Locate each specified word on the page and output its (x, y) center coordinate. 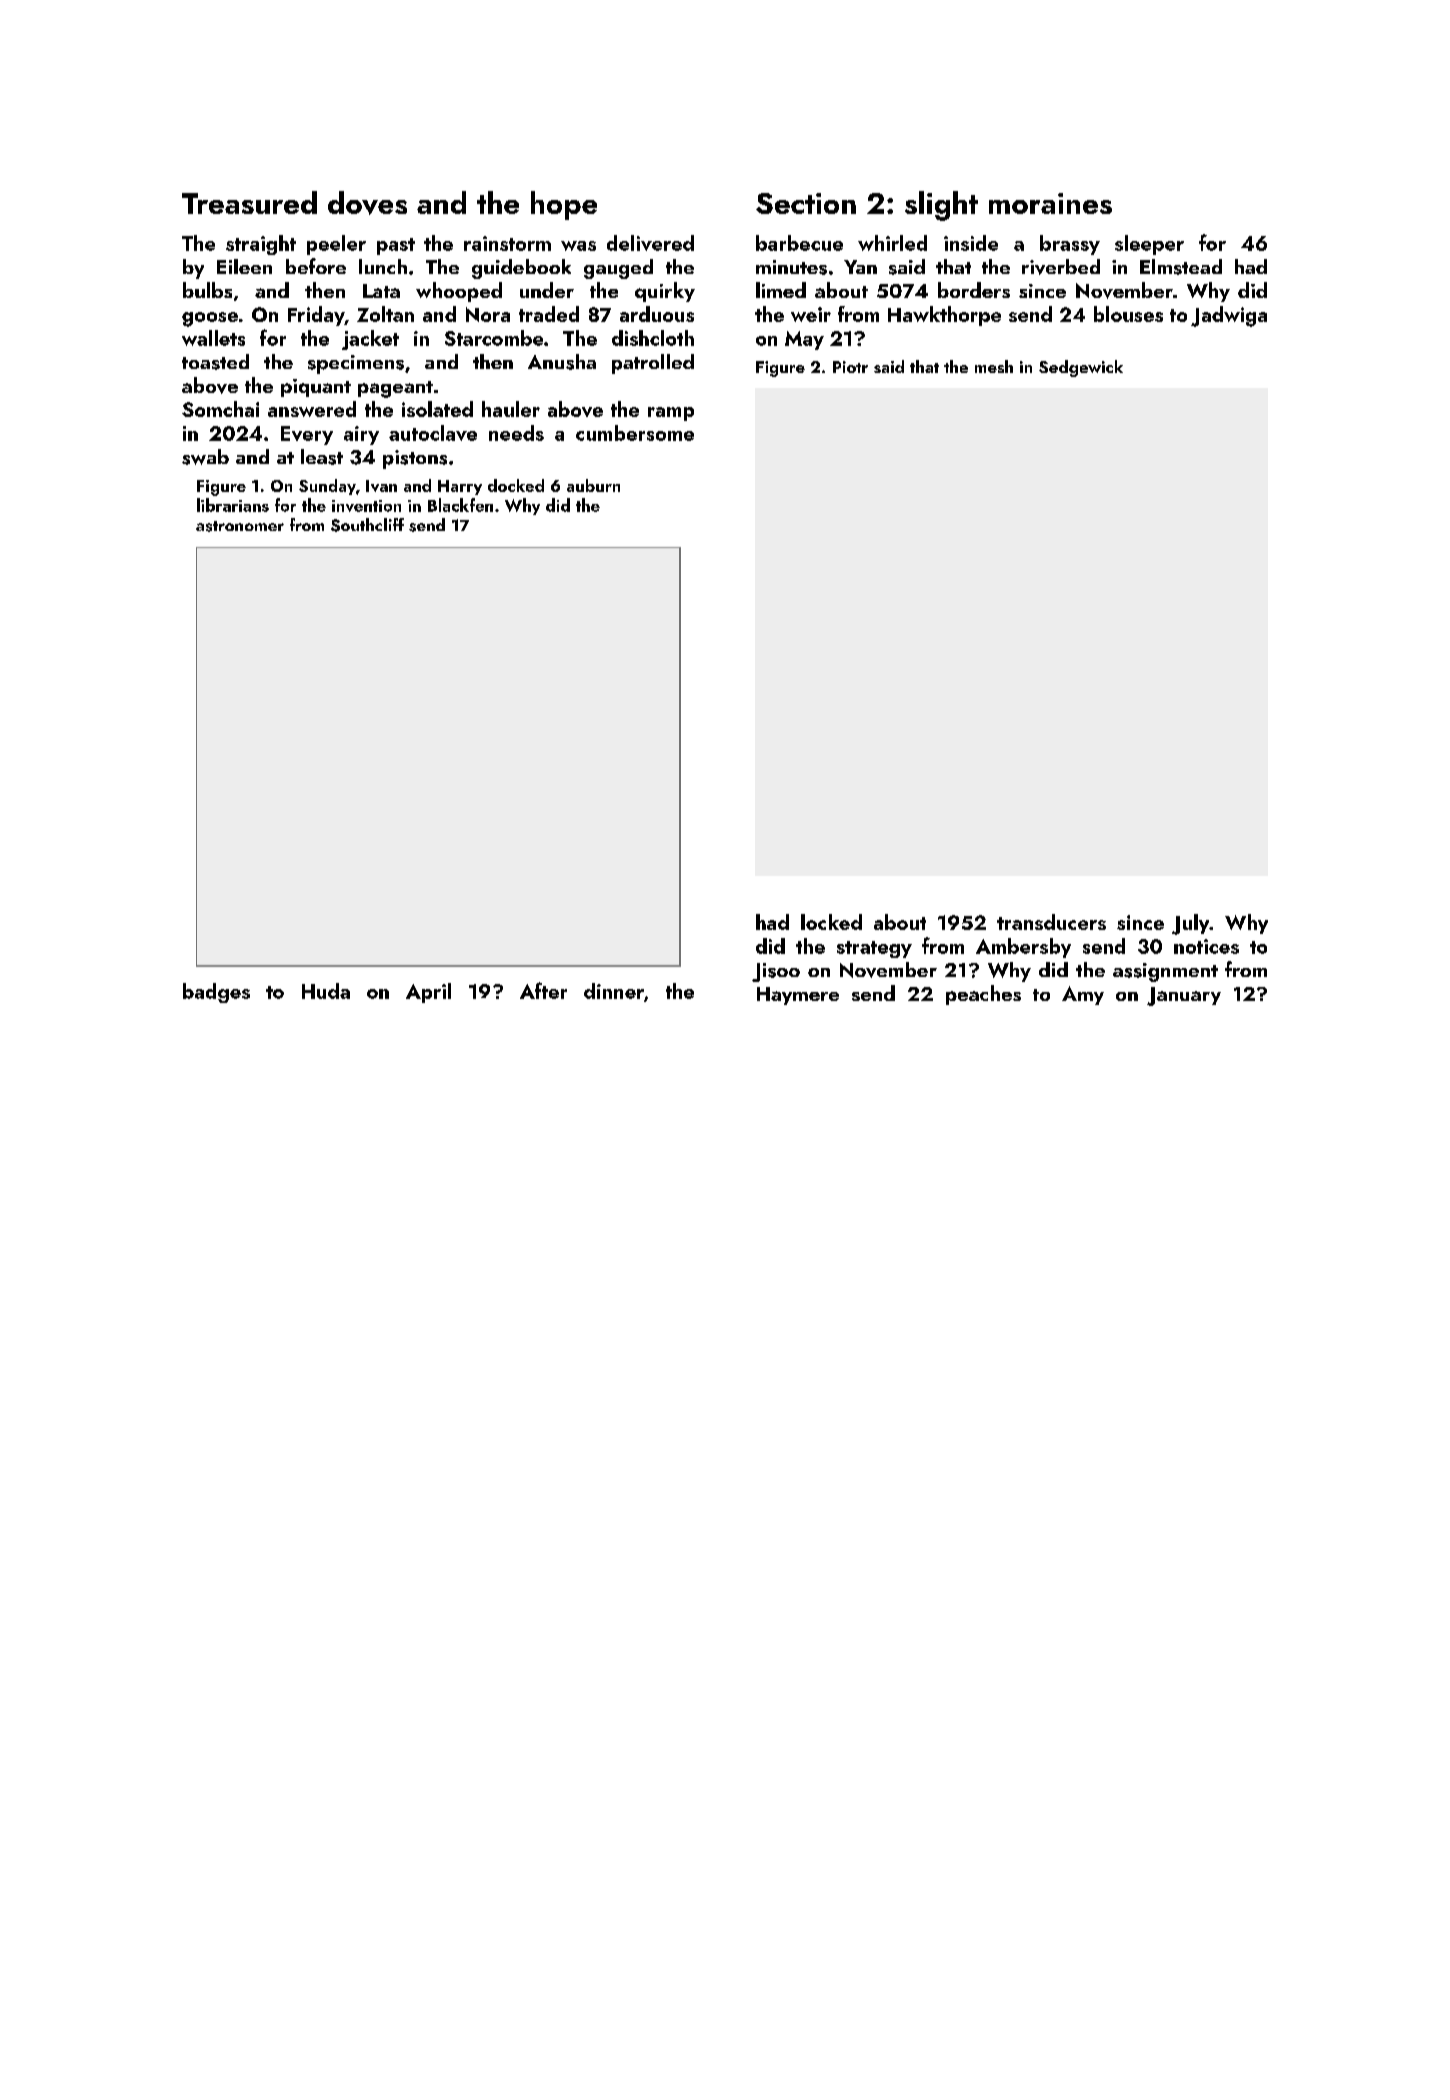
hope (564, 205)
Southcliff (367, 525)
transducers (1051, 922)
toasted (215, 362)
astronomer (240, 526)
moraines (1050, 203)
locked (831, 922)
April (428, 993)
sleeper (1149, 245)
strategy (874, 949)
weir (811, 314)
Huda (326, 991)
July (1190, 924)
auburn (593, 485)
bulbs (207, 290)
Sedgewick (1081, 368)
